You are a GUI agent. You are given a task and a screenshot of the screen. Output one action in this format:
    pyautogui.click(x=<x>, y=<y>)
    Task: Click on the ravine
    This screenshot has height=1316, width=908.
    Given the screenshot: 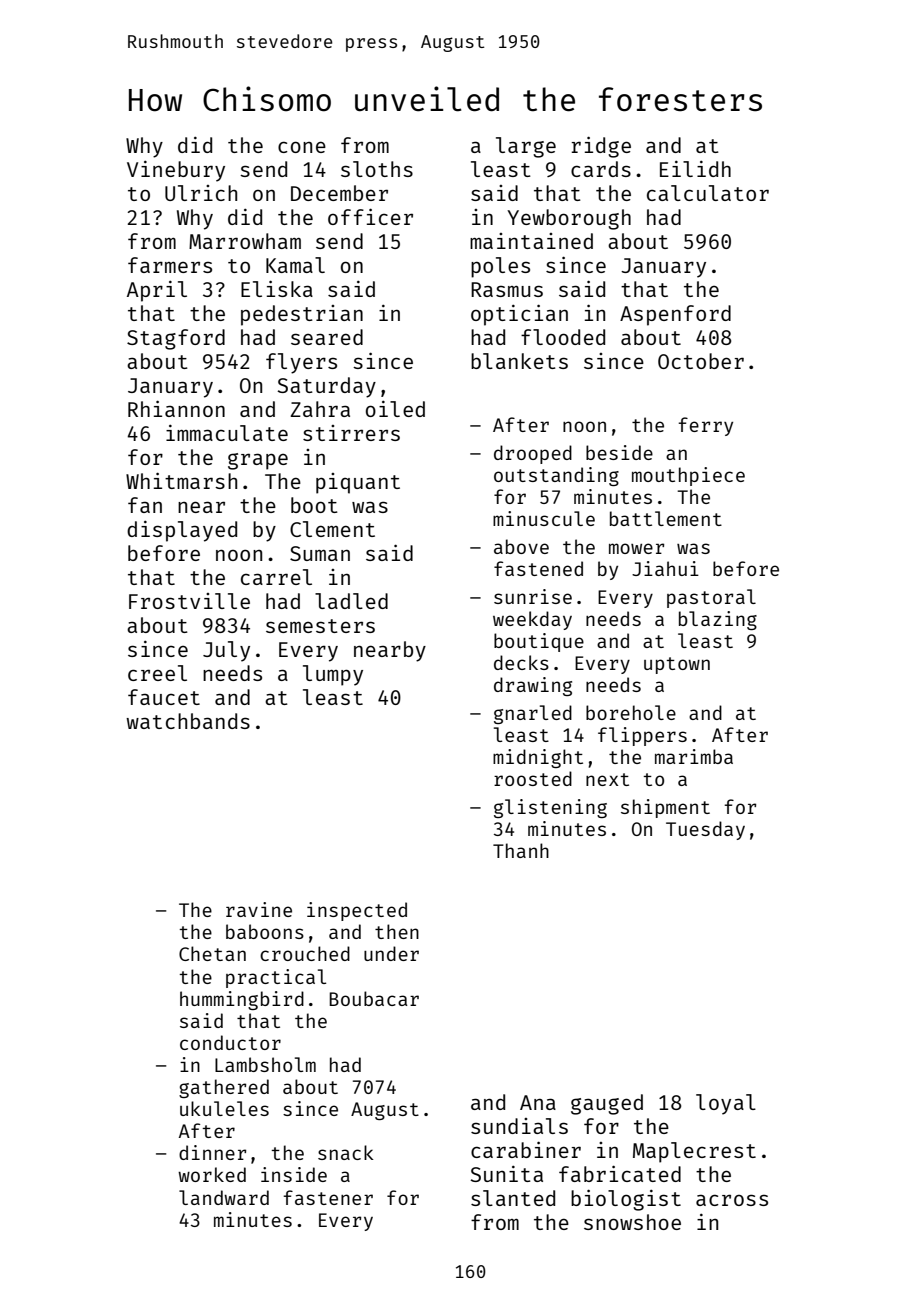 What is the action you would take?
    pyautogui.click(x=259, y=909)
